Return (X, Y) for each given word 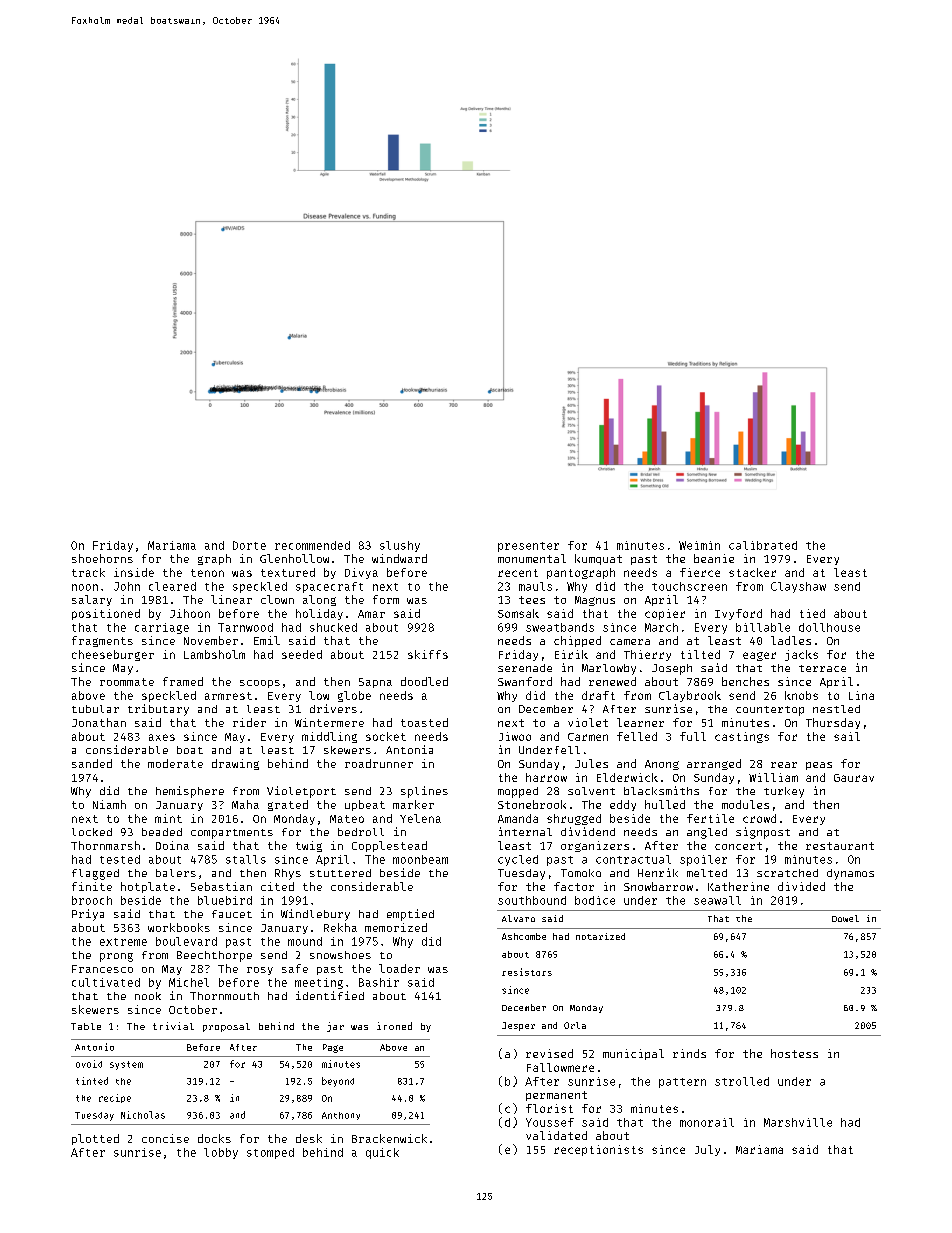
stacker (752, 572)
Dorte (249, 545)
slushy (400, 546)
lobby (221, 1153)
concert (738, 846)
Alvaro (518, 918)
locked (92, 832)
